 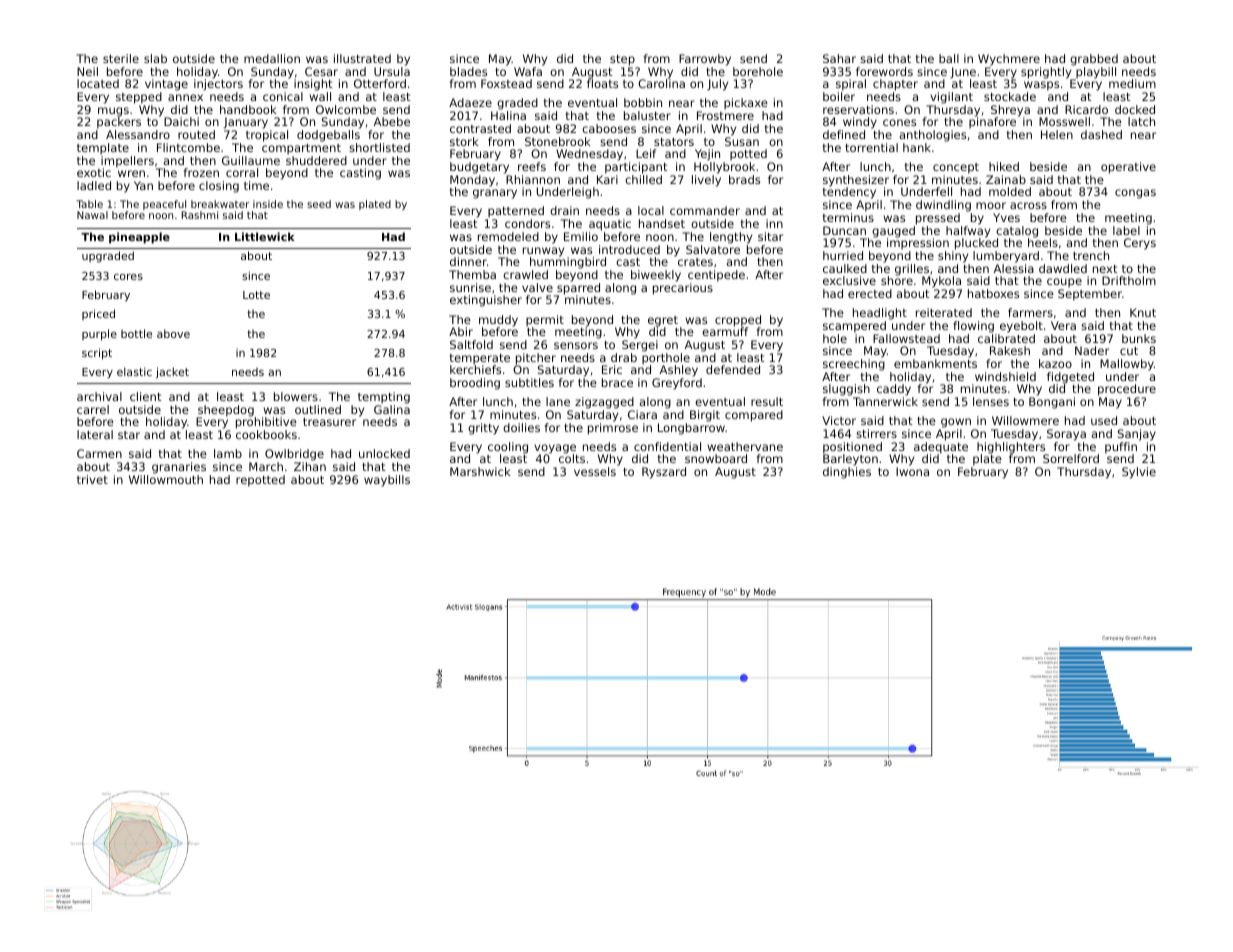 What do you see at coordinates (508, 115) in the page?
I see `Halina` at bounding box center [508, 115].
